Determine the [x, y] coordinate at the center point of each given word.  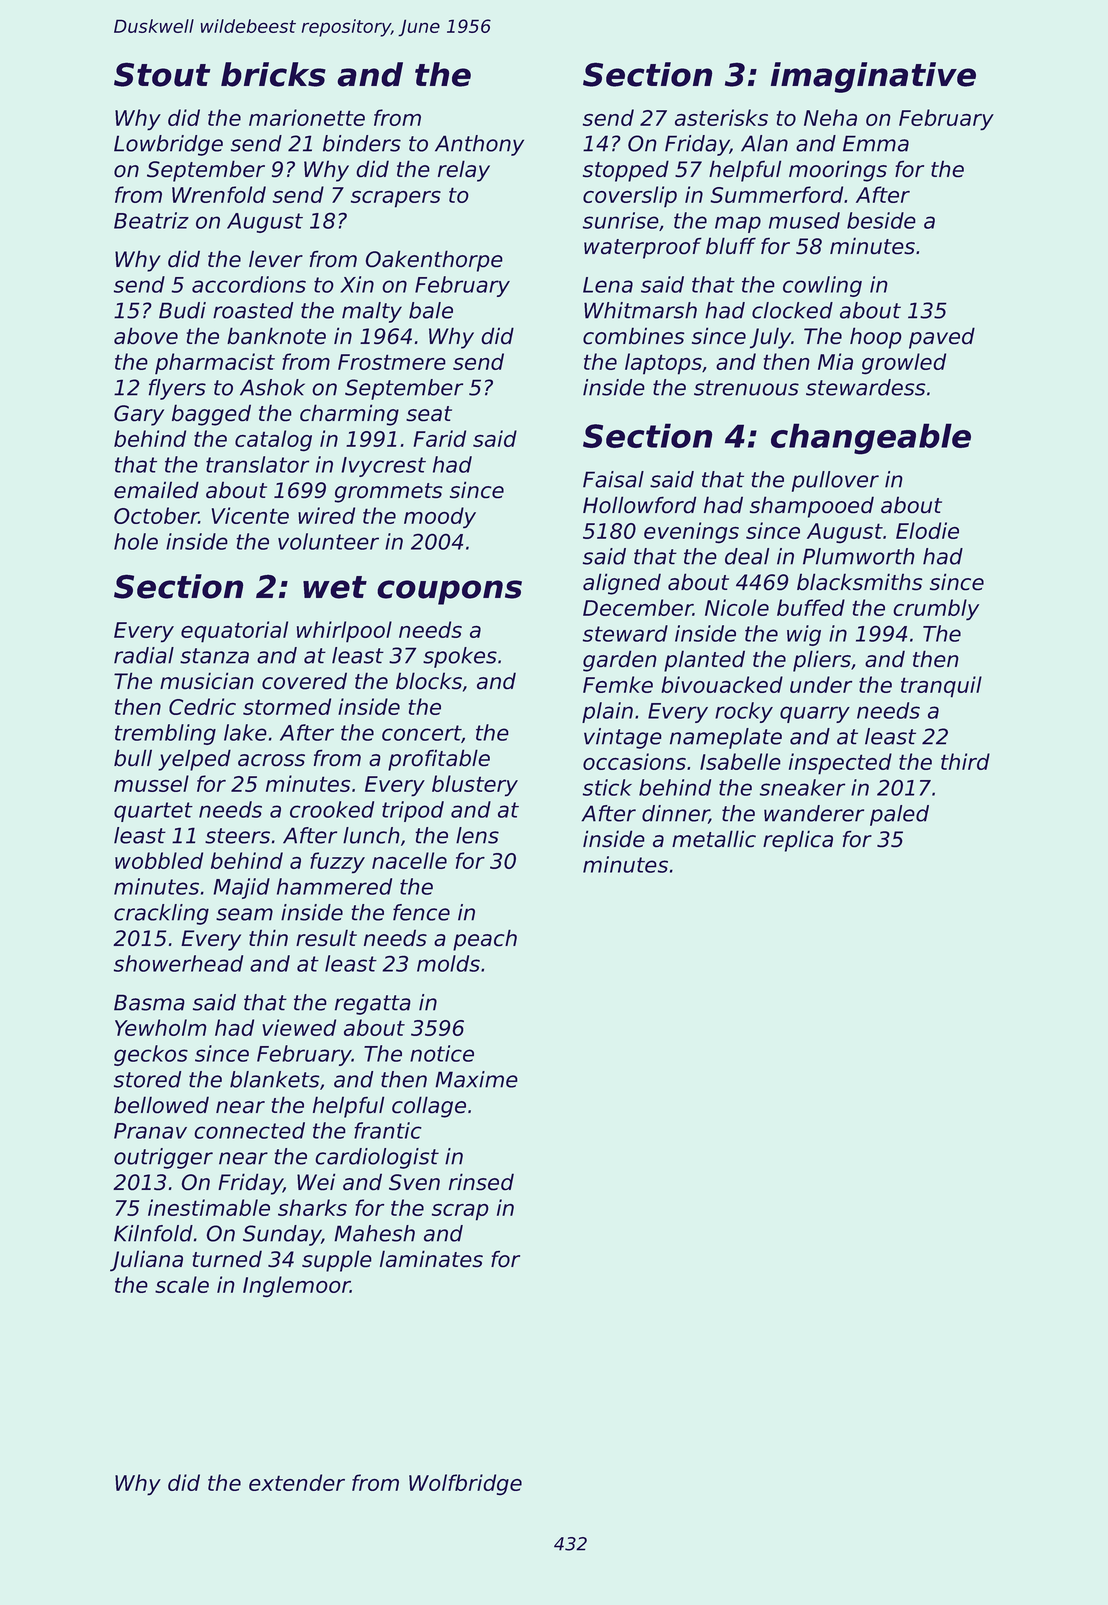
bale [431, 310]
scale [182, 1284]
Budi [182, 310]
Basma [149, 1002]
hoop [876, 338]
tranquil [941, 687]
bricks [273, 74]
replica [798, 841]
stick [607, 787]
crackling [161, 914]
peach [485, 940]
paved [942, 338]
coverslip [630, 197]
